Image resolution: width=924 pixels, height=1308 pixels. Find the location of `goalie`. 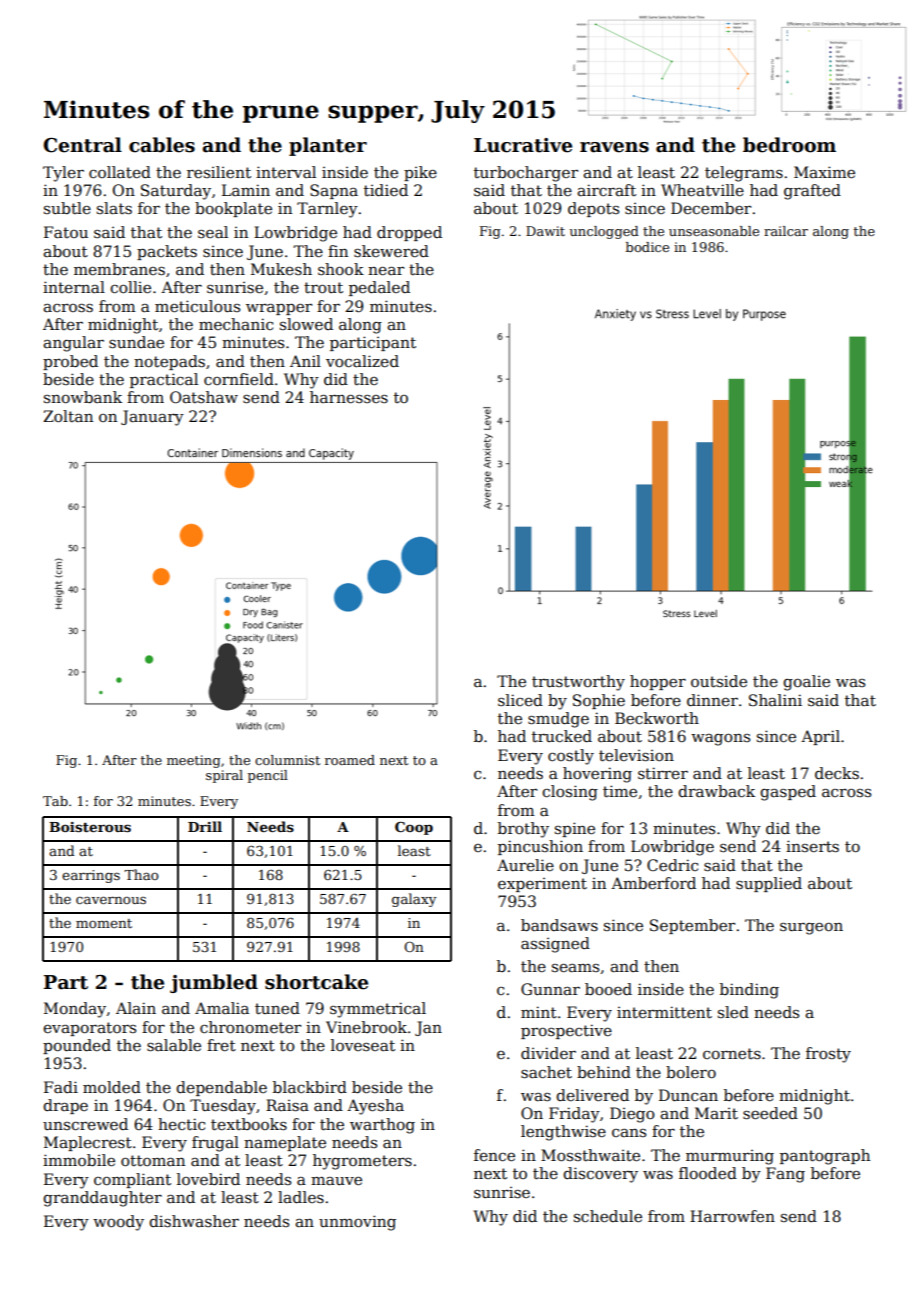

goalie is located at coordinates (806, 683).
